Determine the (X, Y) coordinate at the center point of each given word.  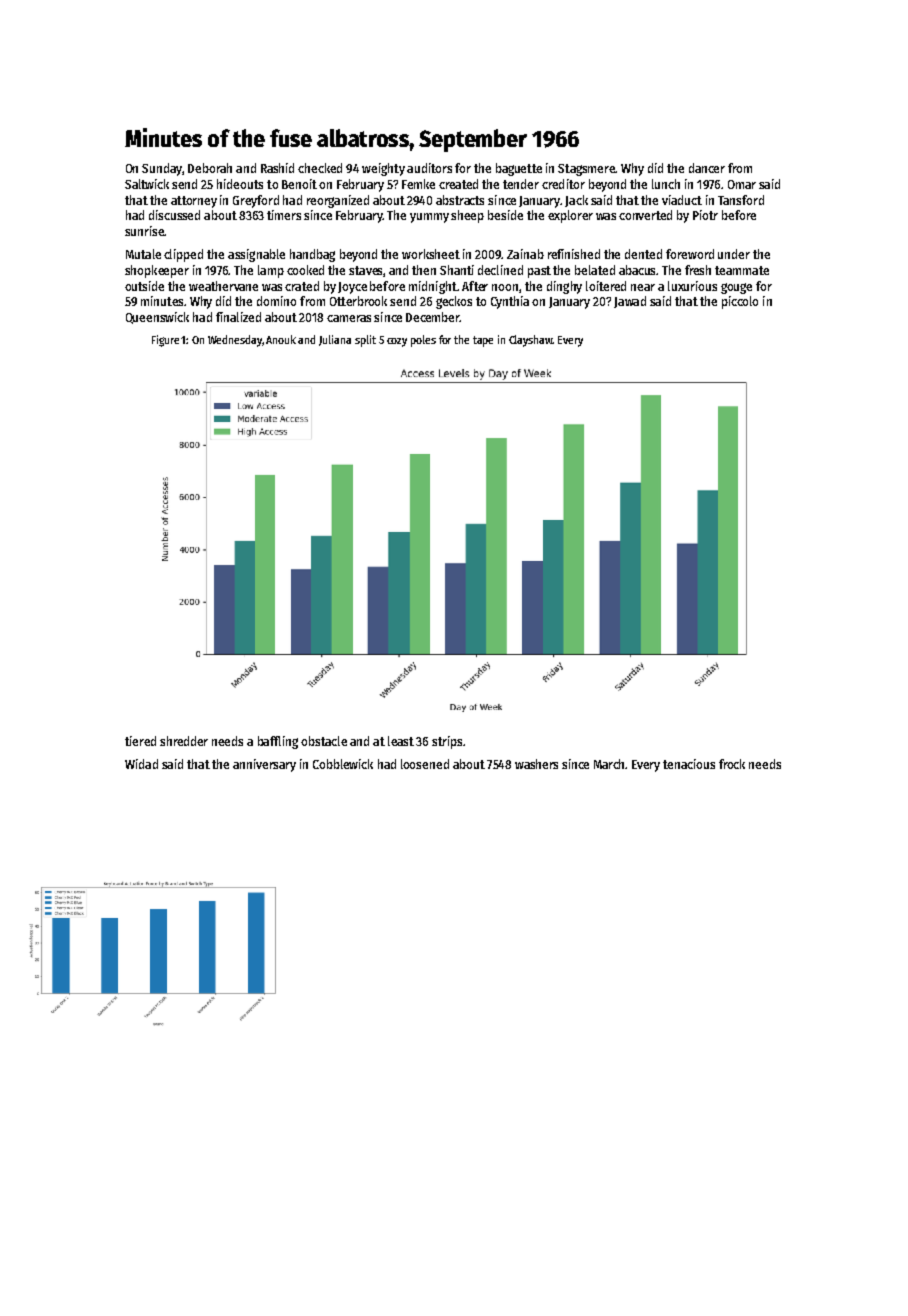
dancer (707, 168)
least (401, 741)
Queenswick (157, 318)
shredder (184, 741)
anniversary (264, 765)
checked (320, 168)
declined (500, 270)
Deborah (210, 168)
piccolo (740, 302)
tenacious (689, 764)
